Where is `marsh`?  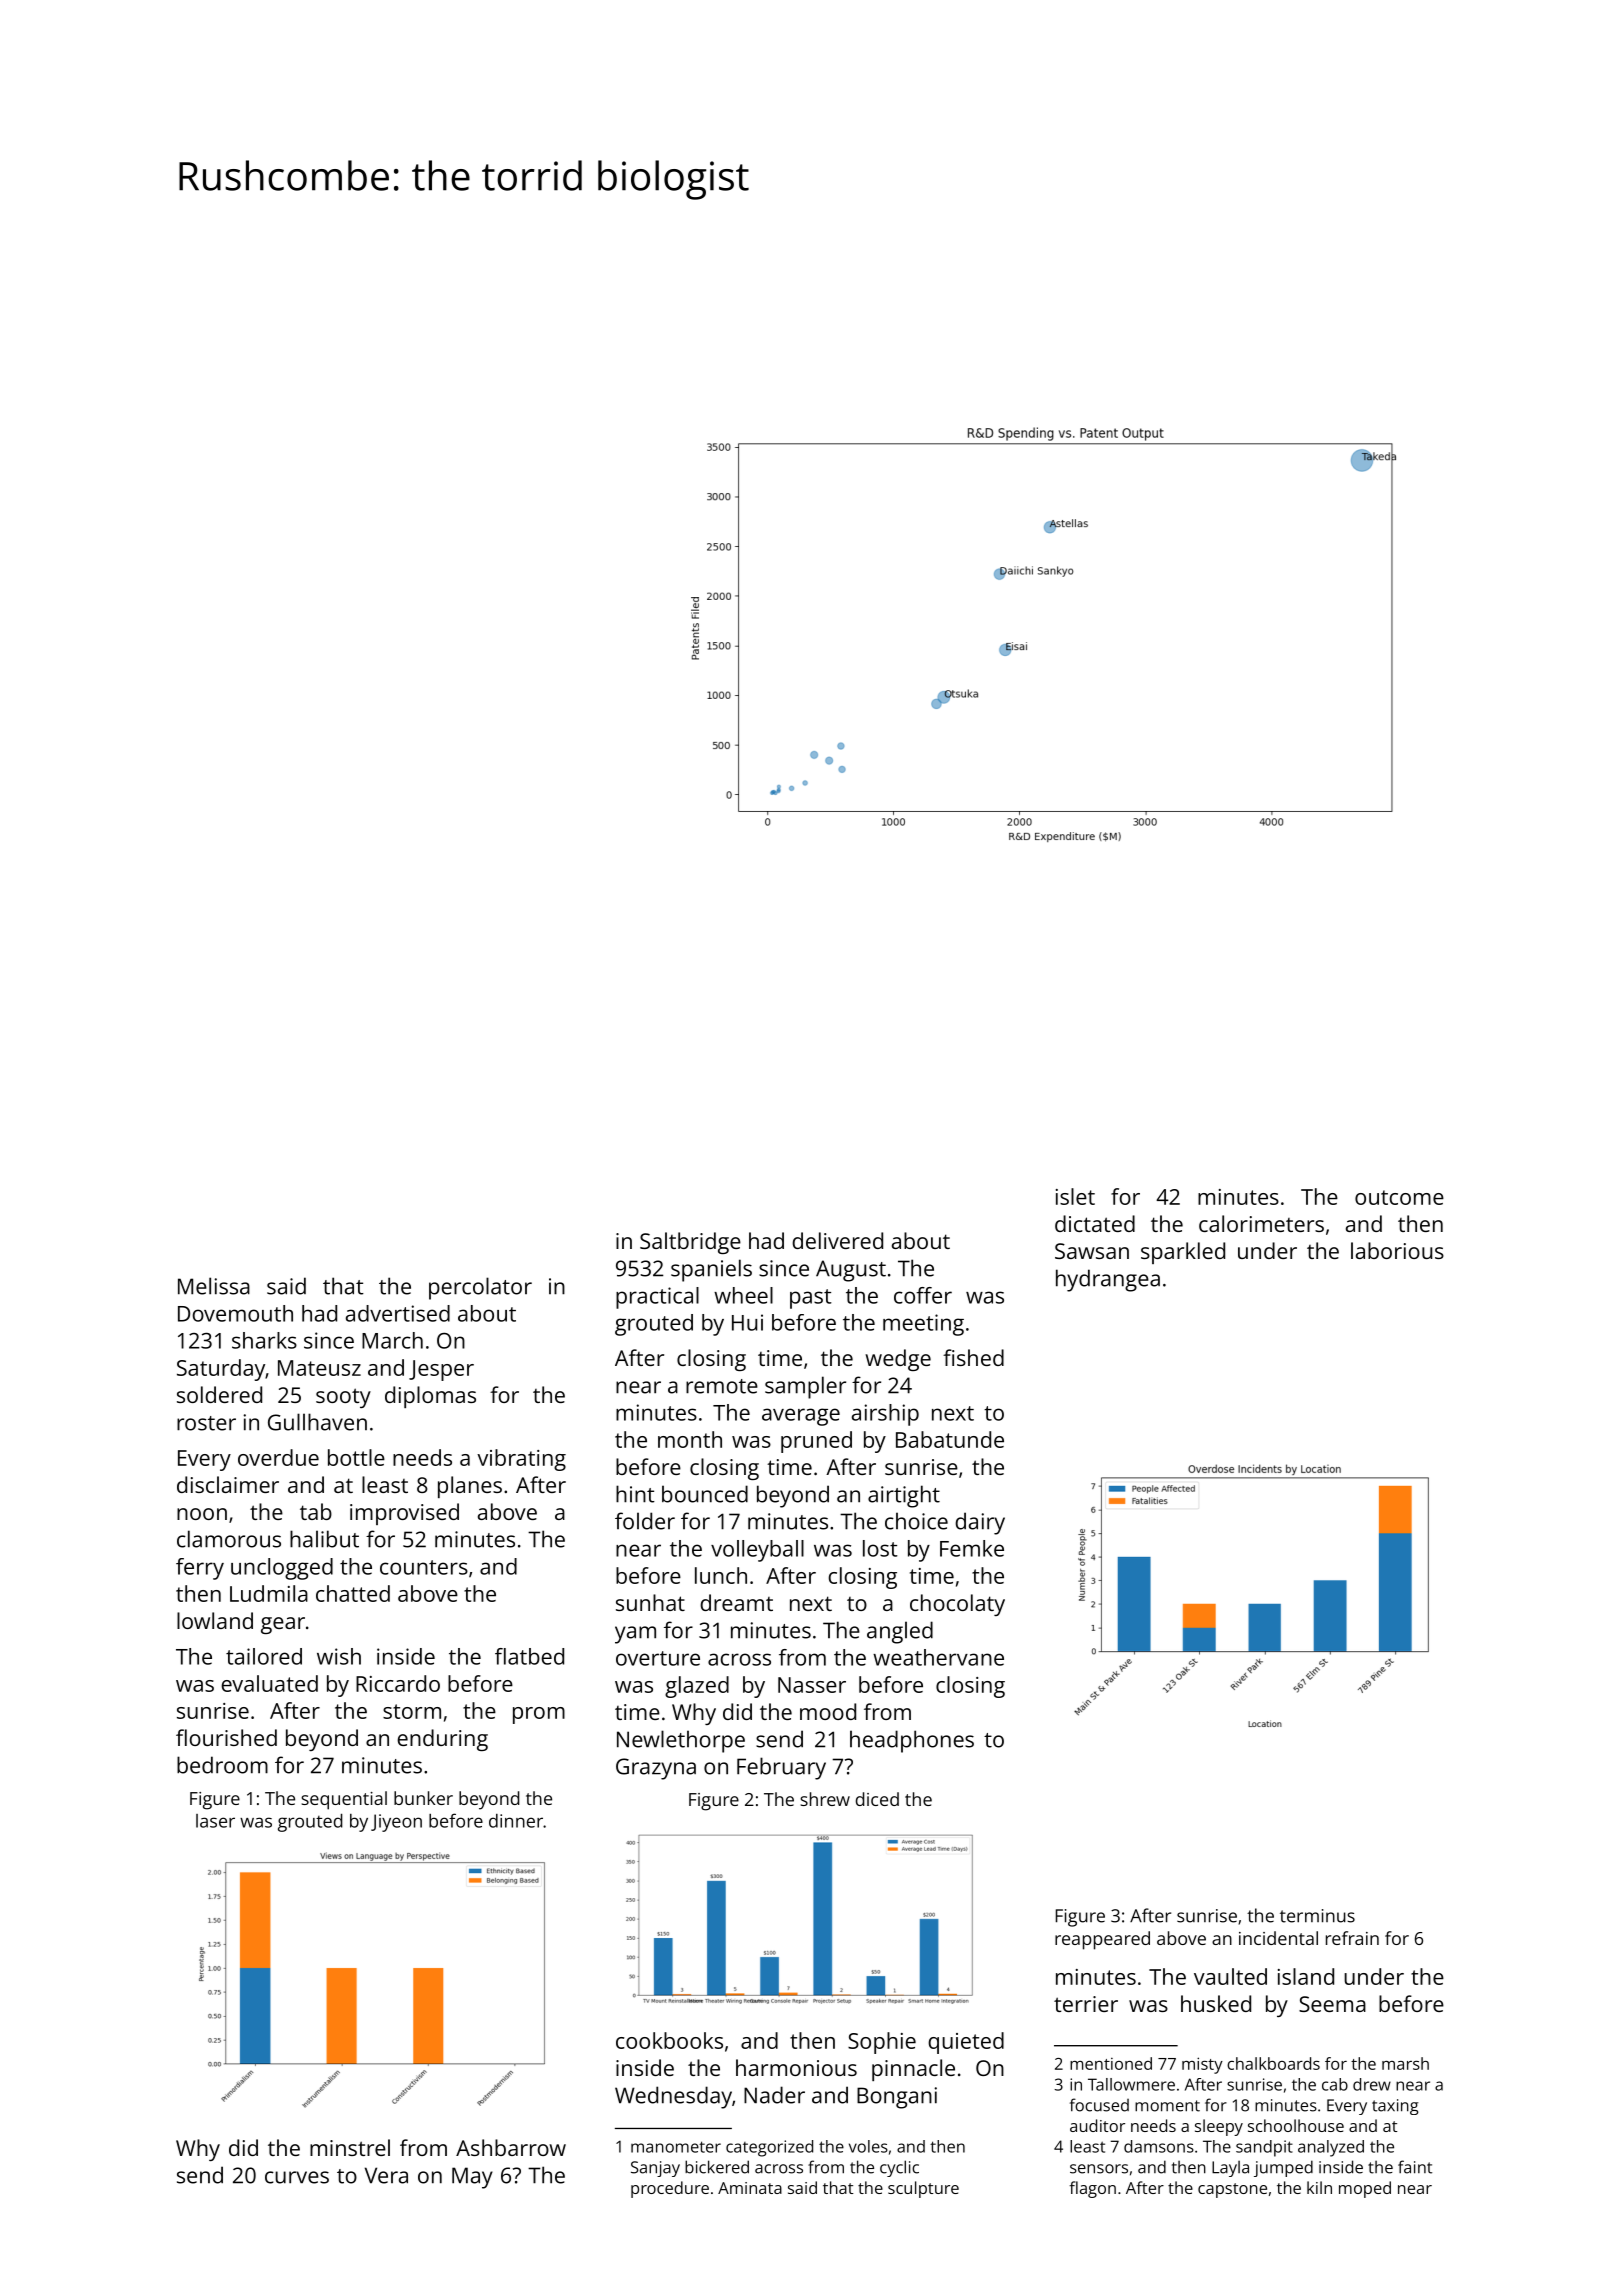
marsh is located at coordinates (1405, 2063).
